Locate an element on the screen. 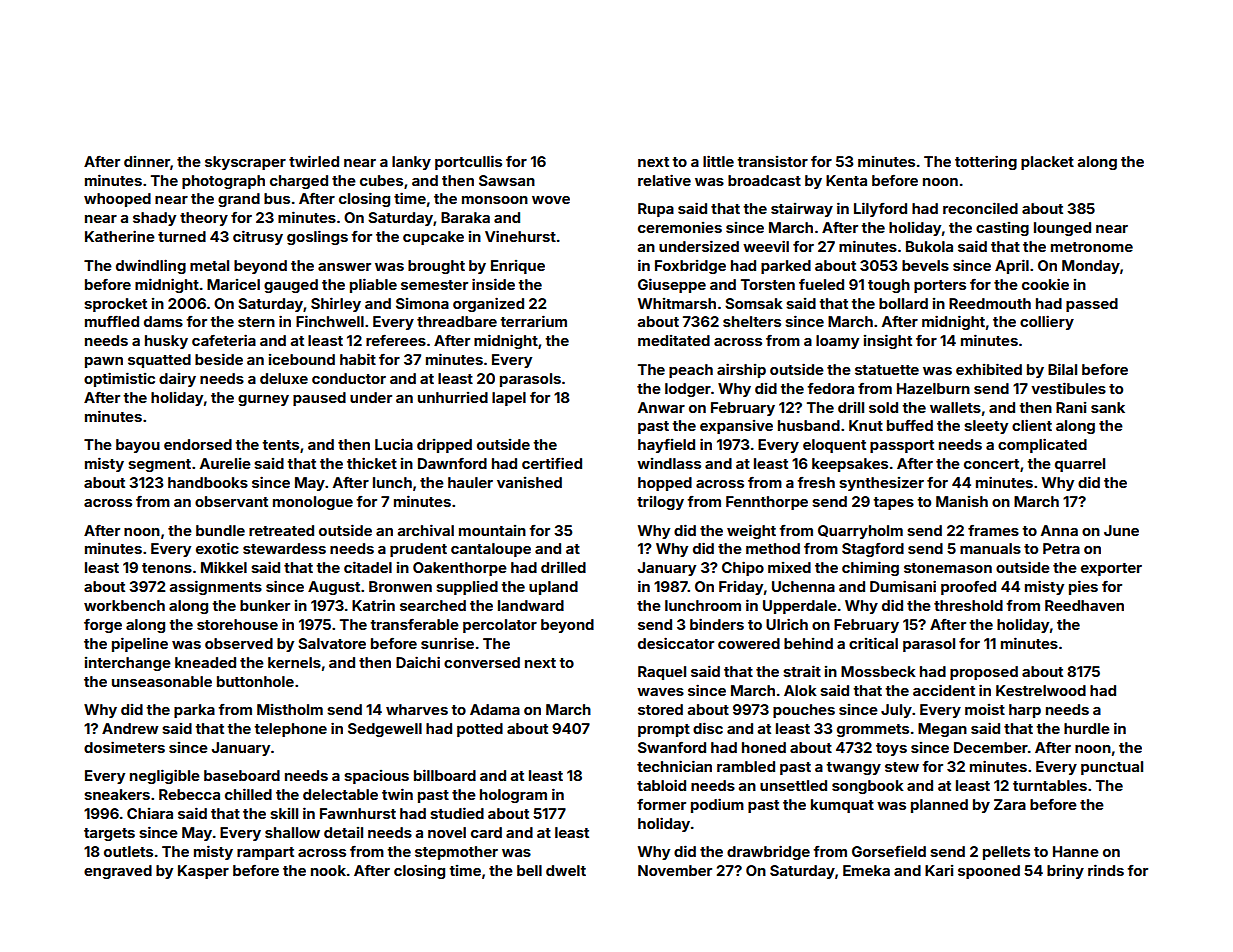  cubes is located at coordinates (381, 180).
